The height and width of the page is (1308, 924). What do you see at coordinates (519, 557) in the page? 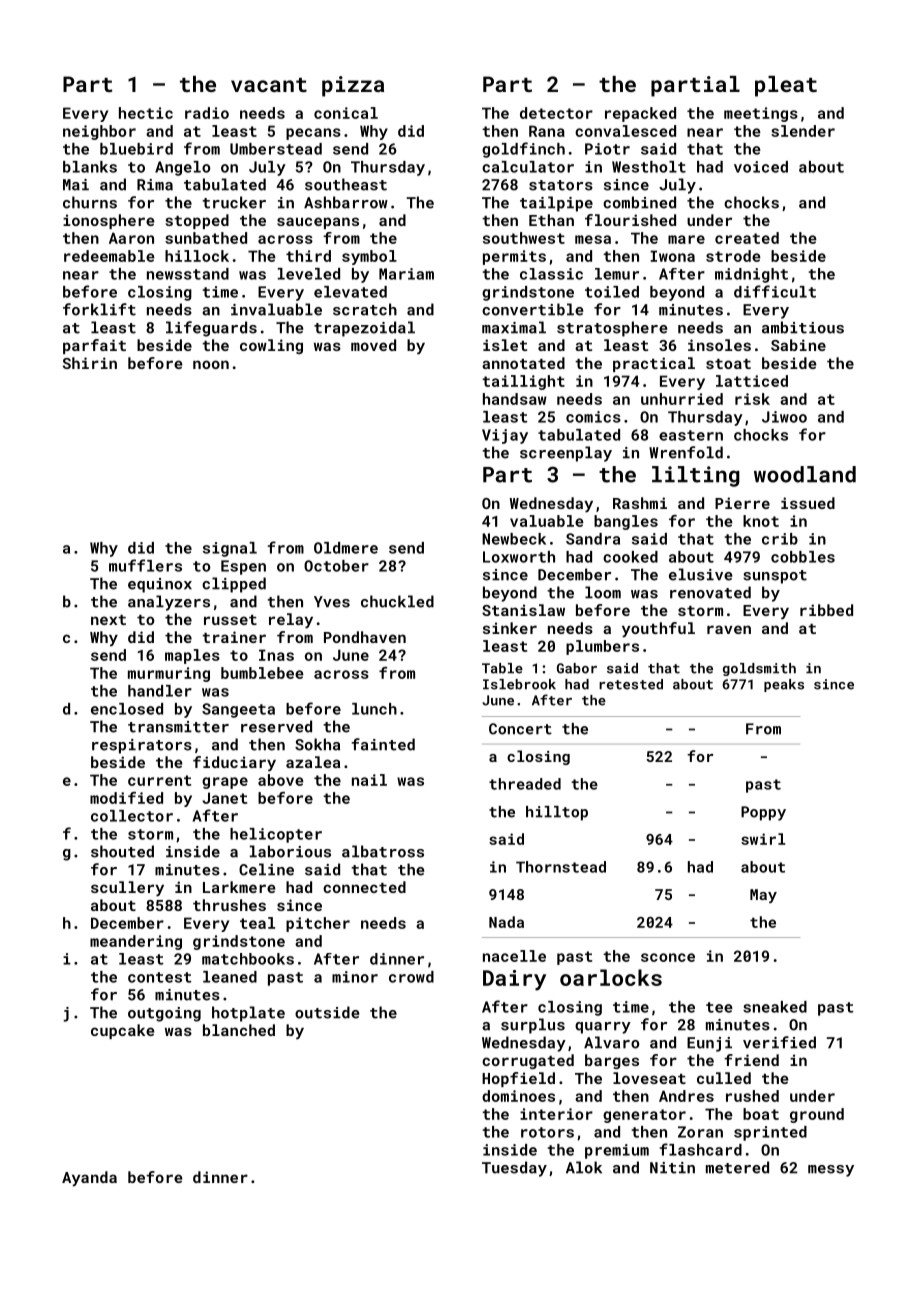
I see `Loxworth` at bounding box center [519, 557].
